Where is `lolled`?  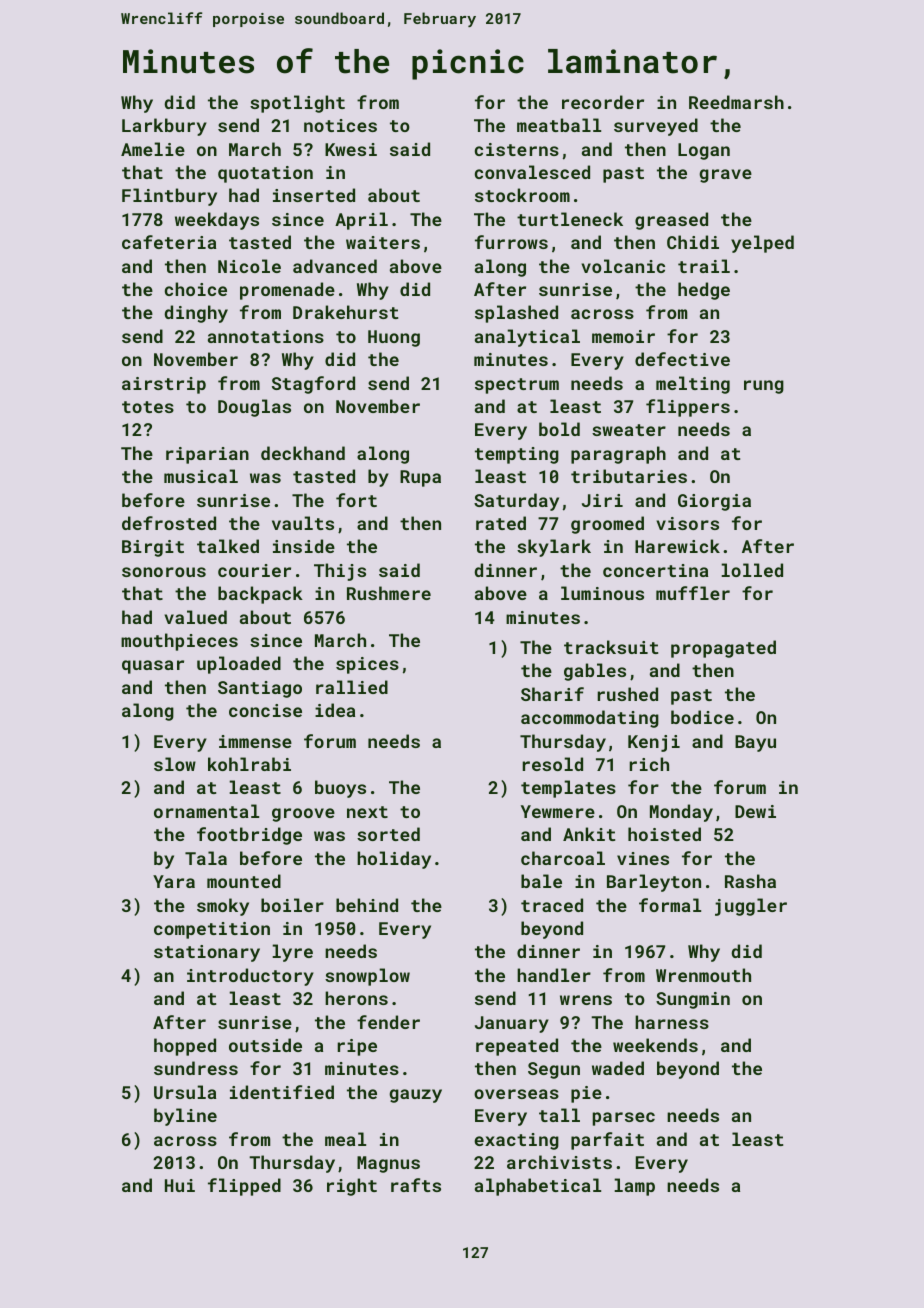
lolled is located at coordinates (752, 570).
